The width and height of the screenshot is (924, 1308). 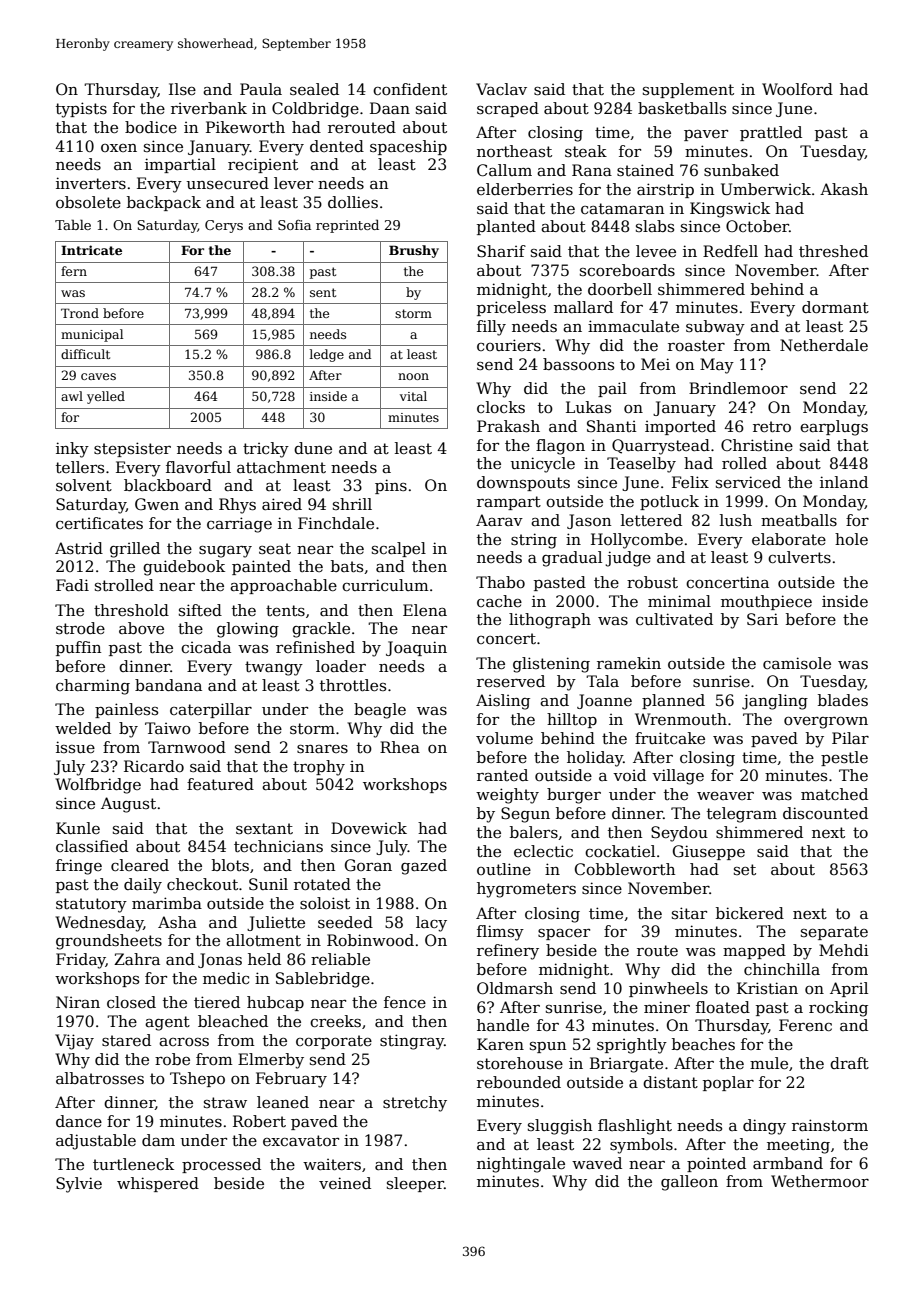 I want to click on guidebook, so click(x=184, y=568).
